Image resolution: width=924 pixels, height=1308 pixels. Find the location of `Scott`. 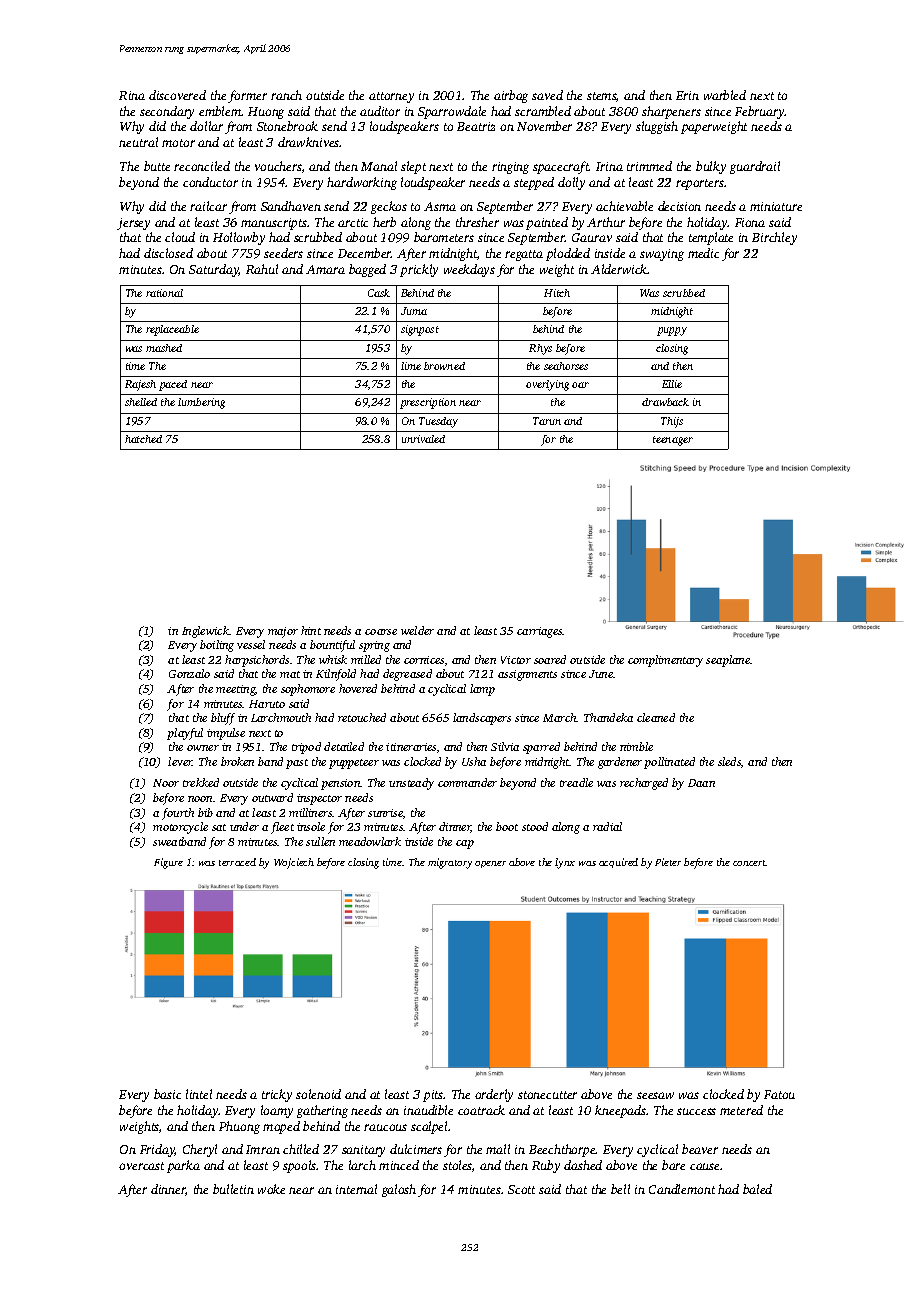

Scott is located at coordinates (521, 1189).
